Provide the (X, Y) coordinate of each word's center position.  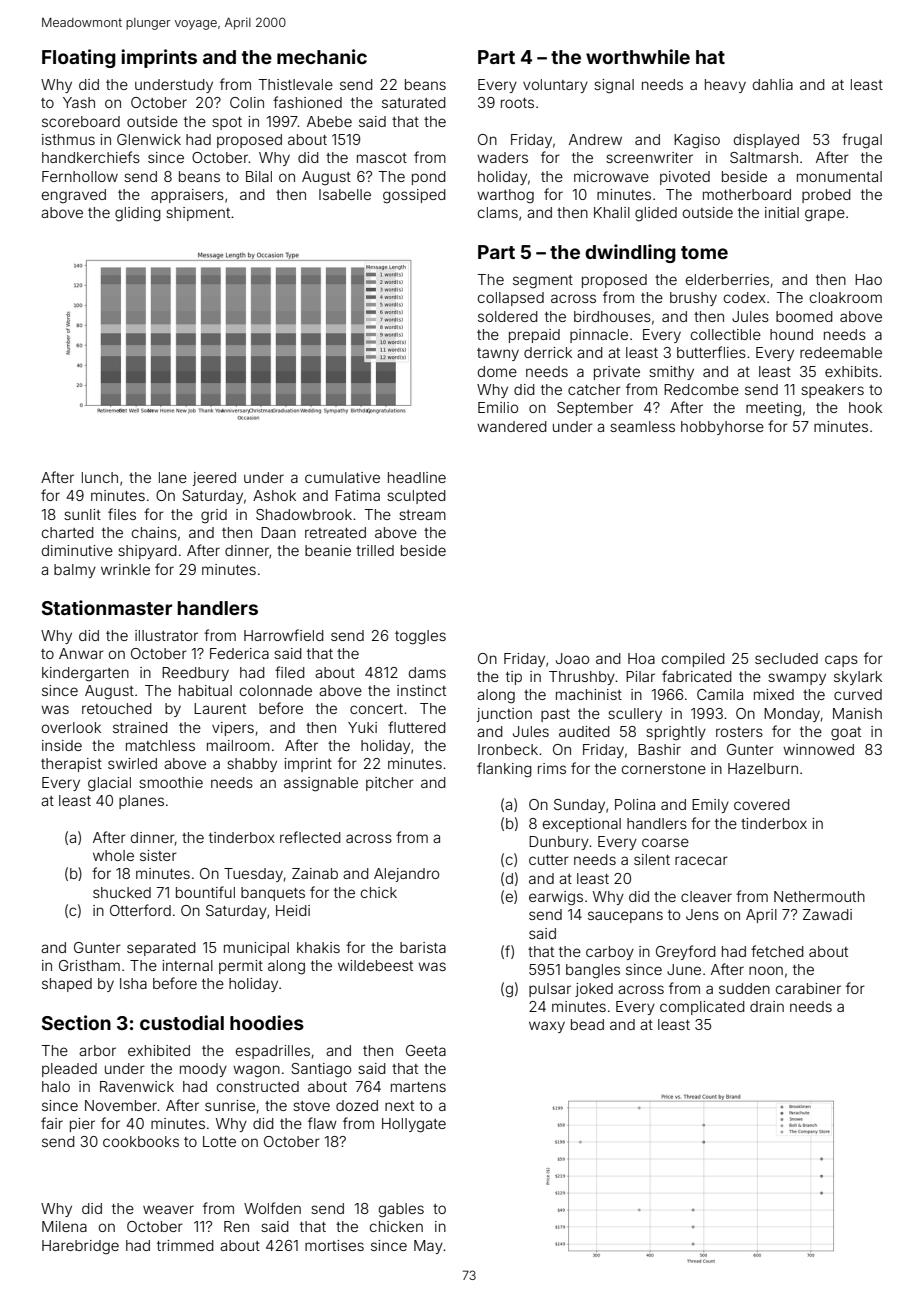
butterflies (711, 352)
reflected (310, 837)
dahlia (773, 84)
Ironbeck (508, 749)
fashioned (307, 102)
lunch (100, 477)
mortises (334, 1245)
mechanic (322, 56)
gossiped (414, 196)
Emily (710, 806)
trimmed (185, 1245)
